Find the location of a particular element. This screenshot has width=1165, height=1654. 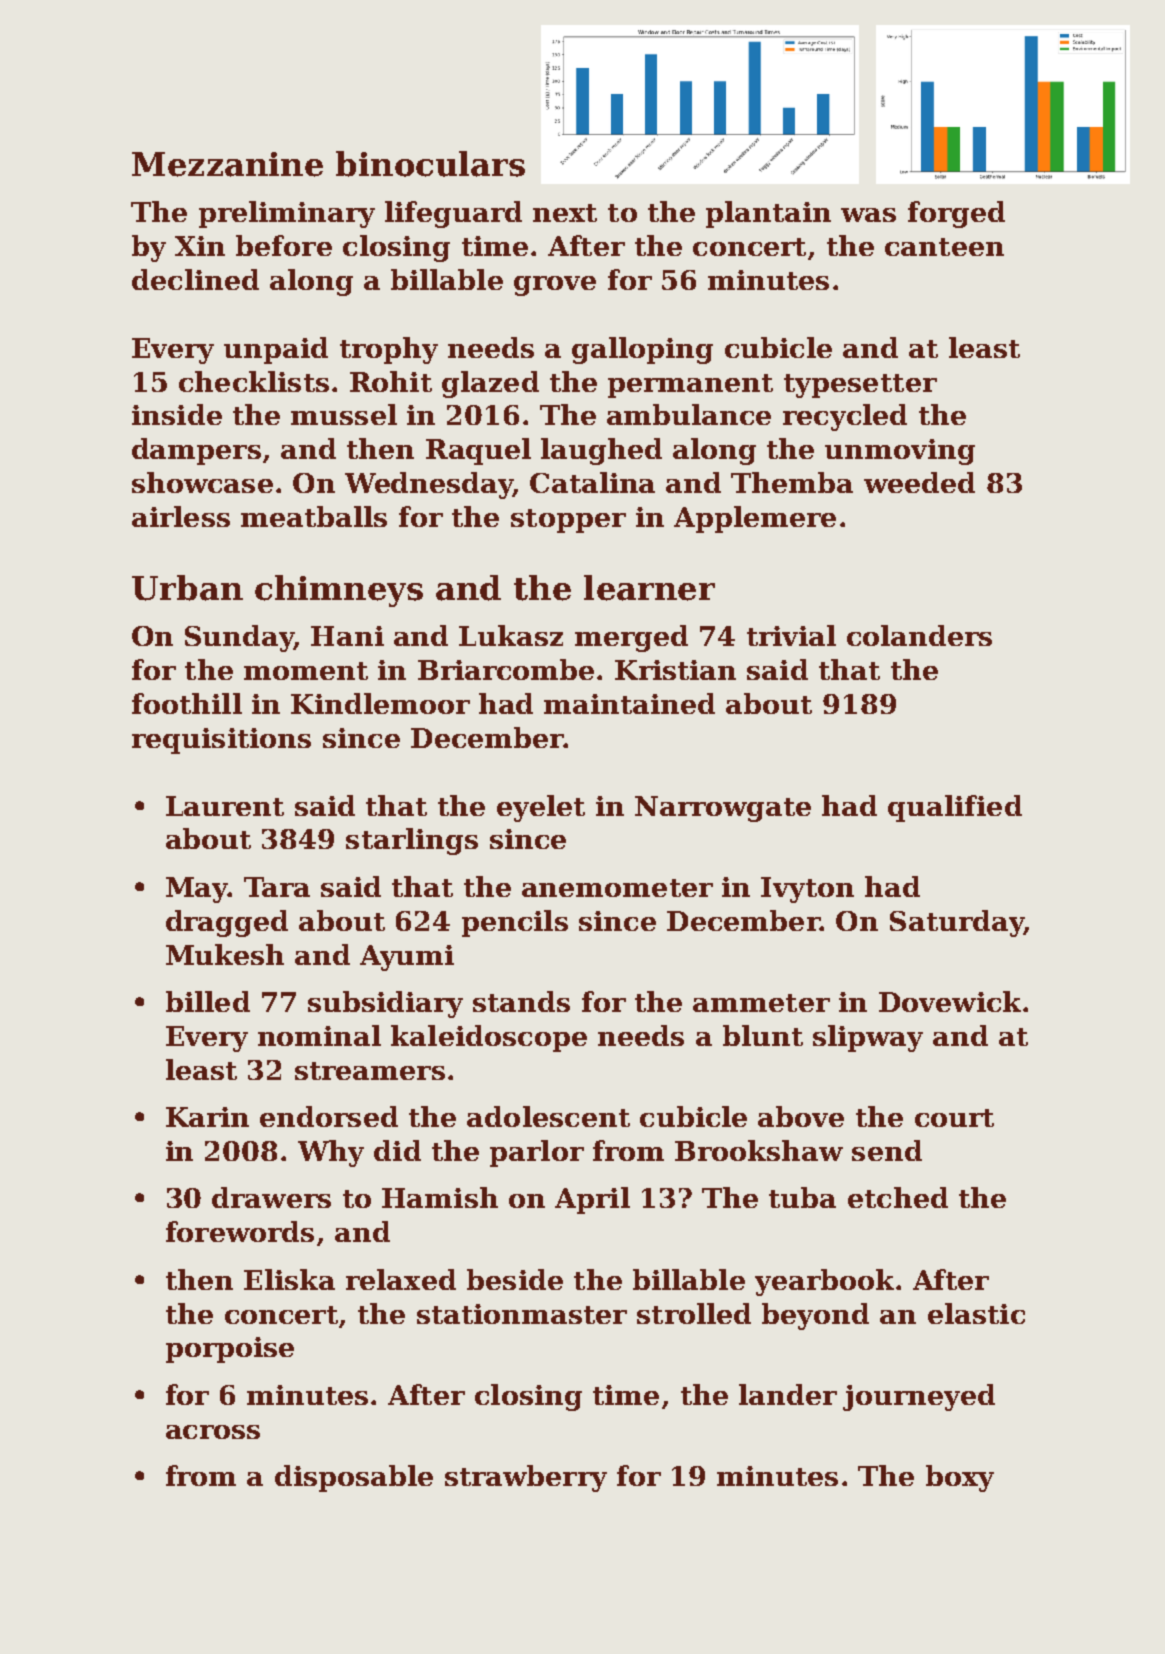

blunt is located at coordinates (763, 1035).
